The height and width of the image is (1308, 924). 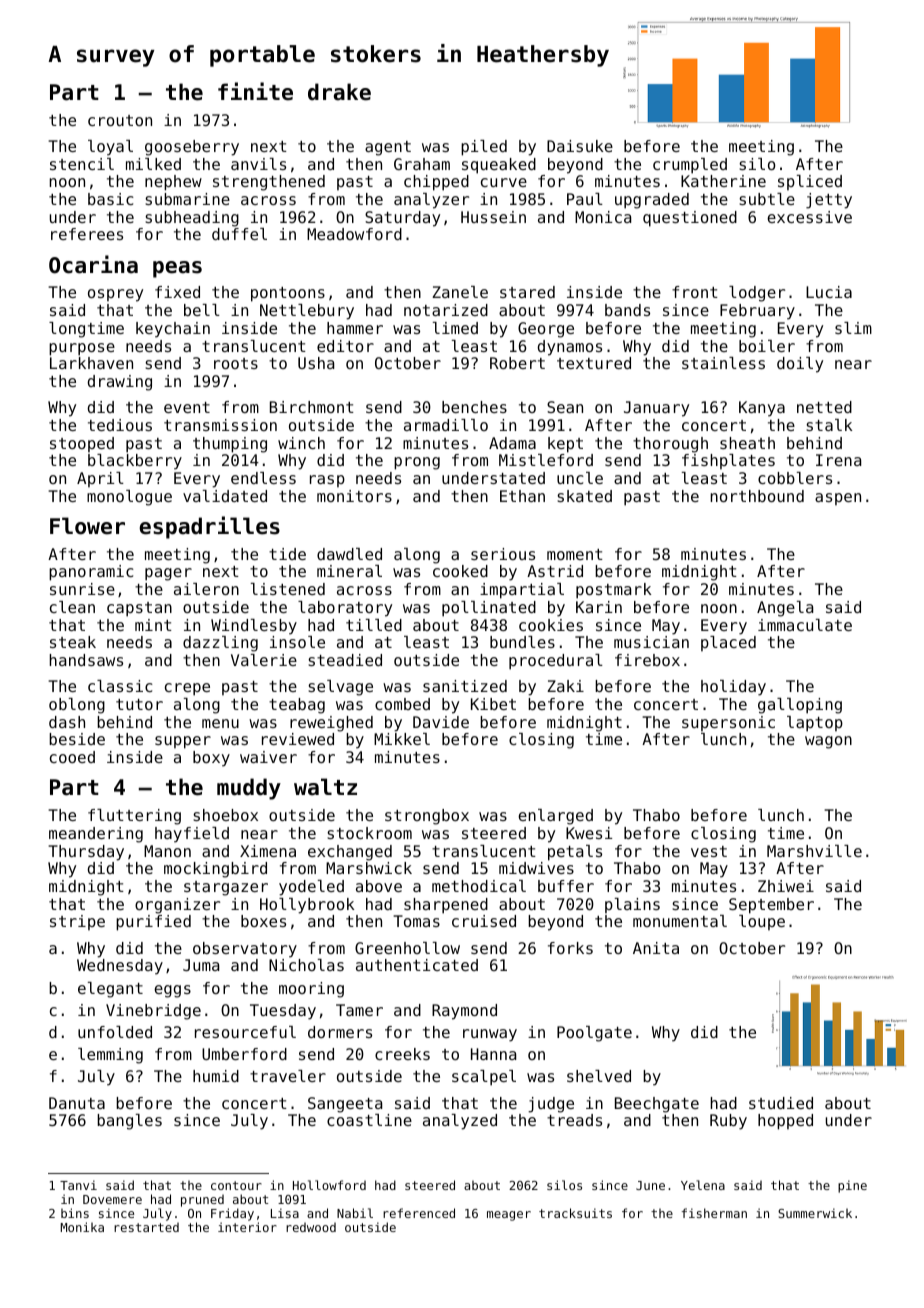 What do you see at coordinates (522, 496) in the image?
I see `Ethan` at bounding box center [522, 496].
